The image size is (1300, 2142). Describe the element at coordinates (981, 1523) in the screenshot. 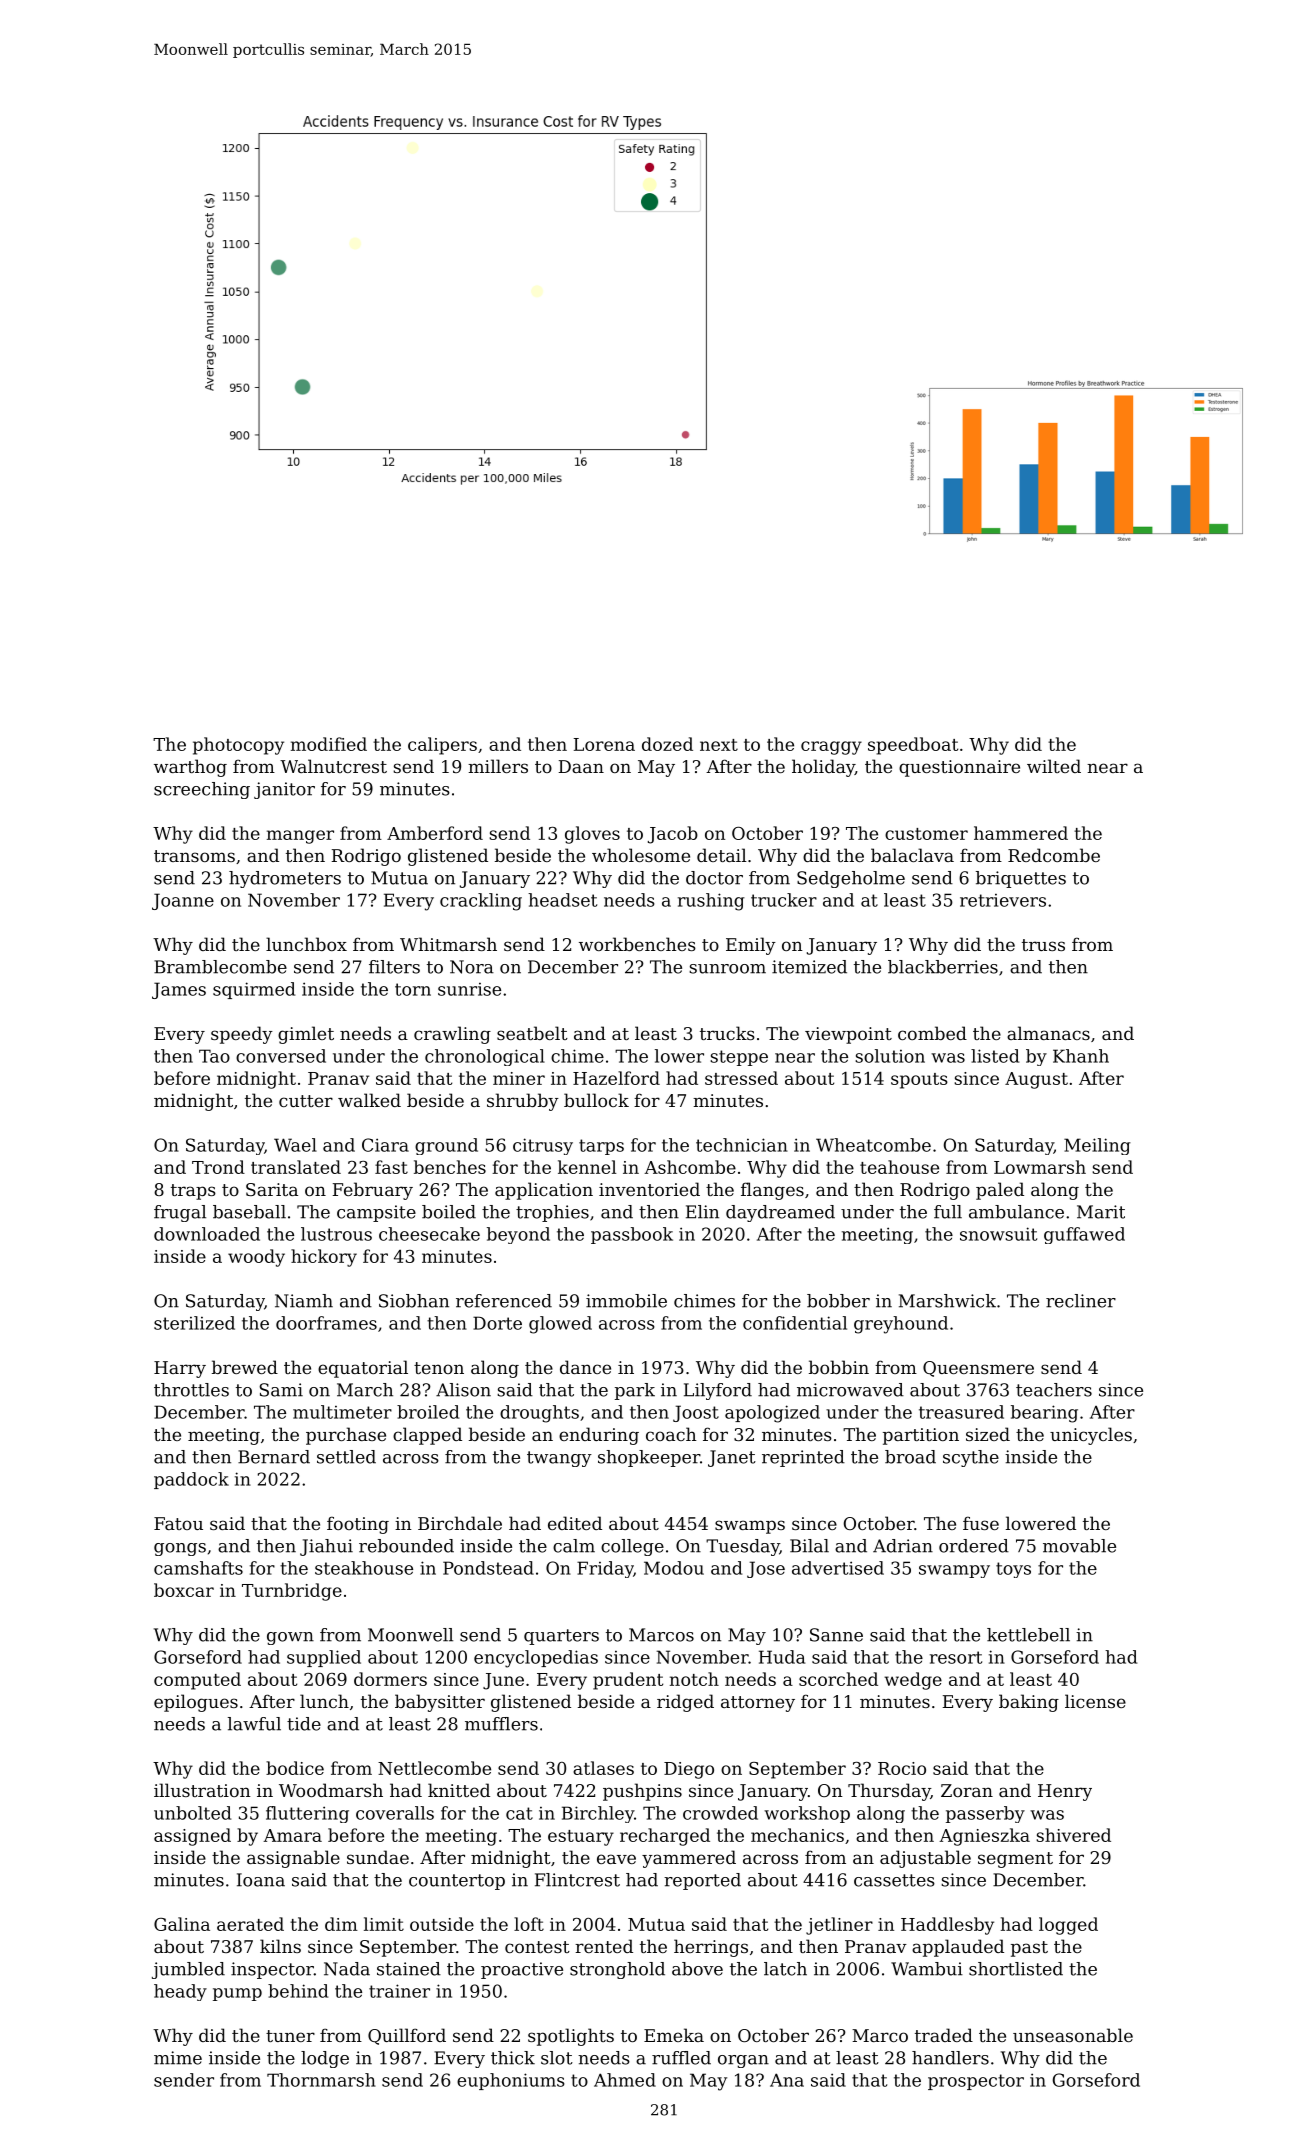

I see `fuse` at that location.
